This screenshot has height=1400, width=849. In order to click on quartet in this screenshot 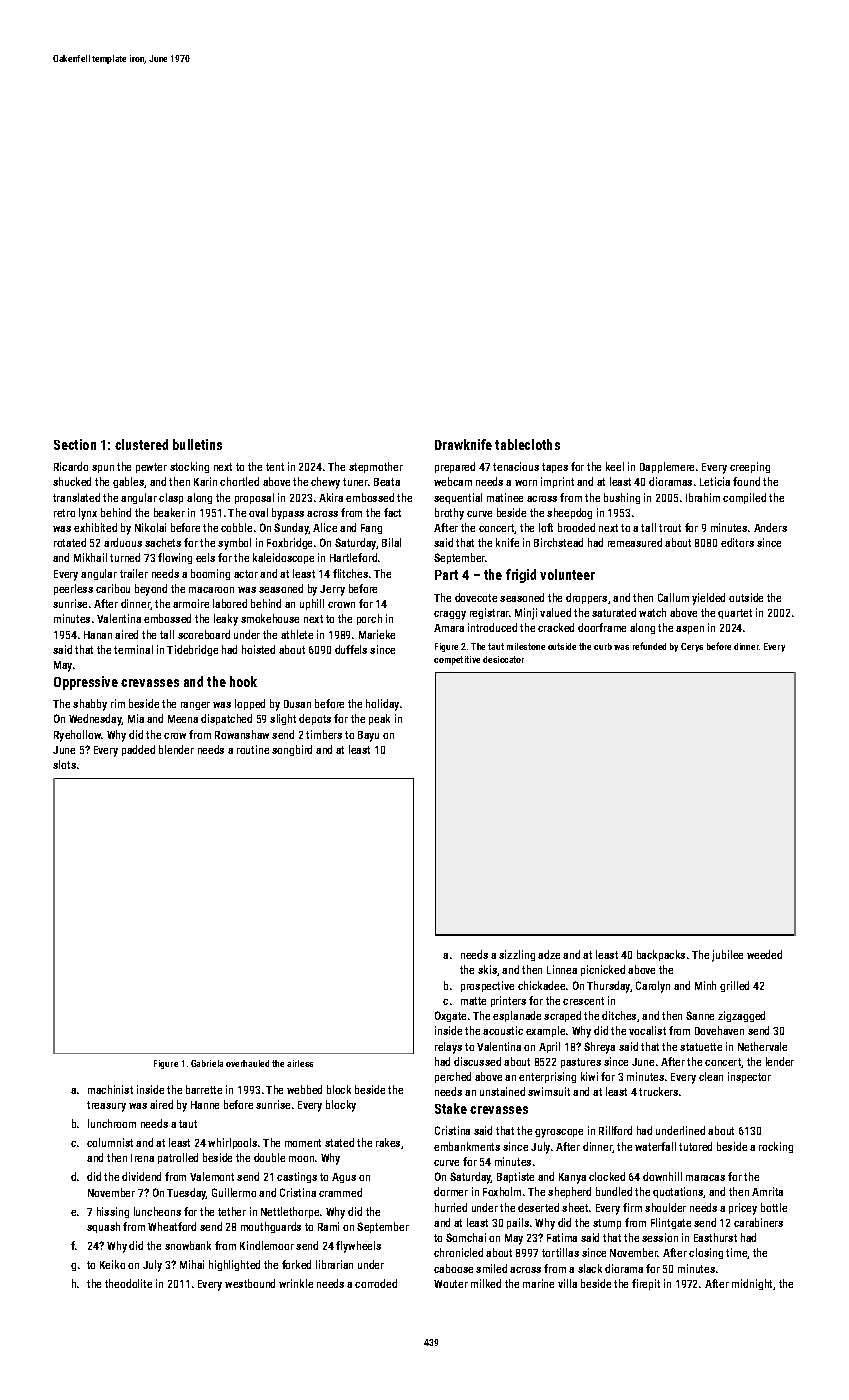, I will do `click(735, 614)`.
